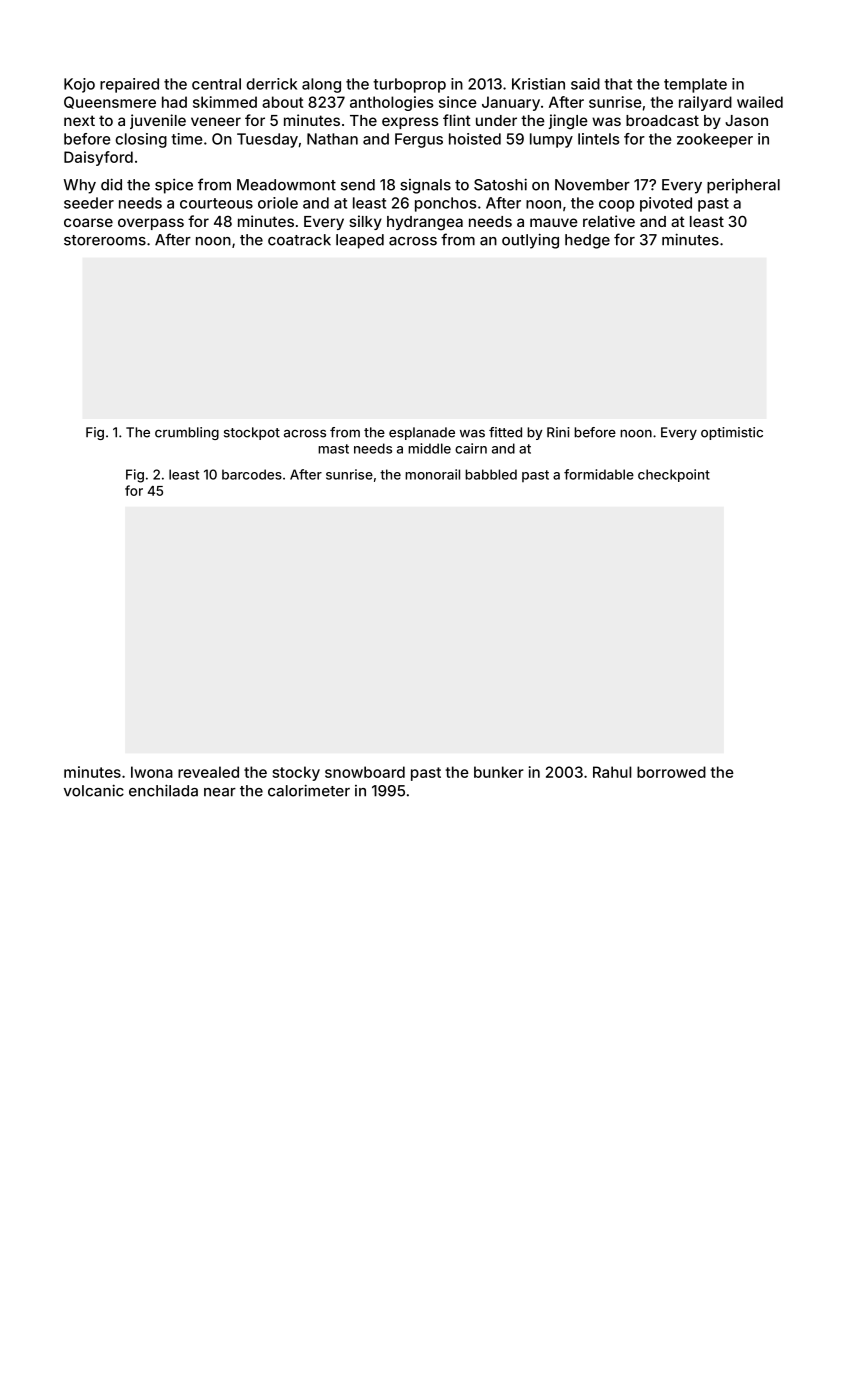  Describe the element at coordinates (491, 474) in the screenshot. I see `babbled` at that location.
